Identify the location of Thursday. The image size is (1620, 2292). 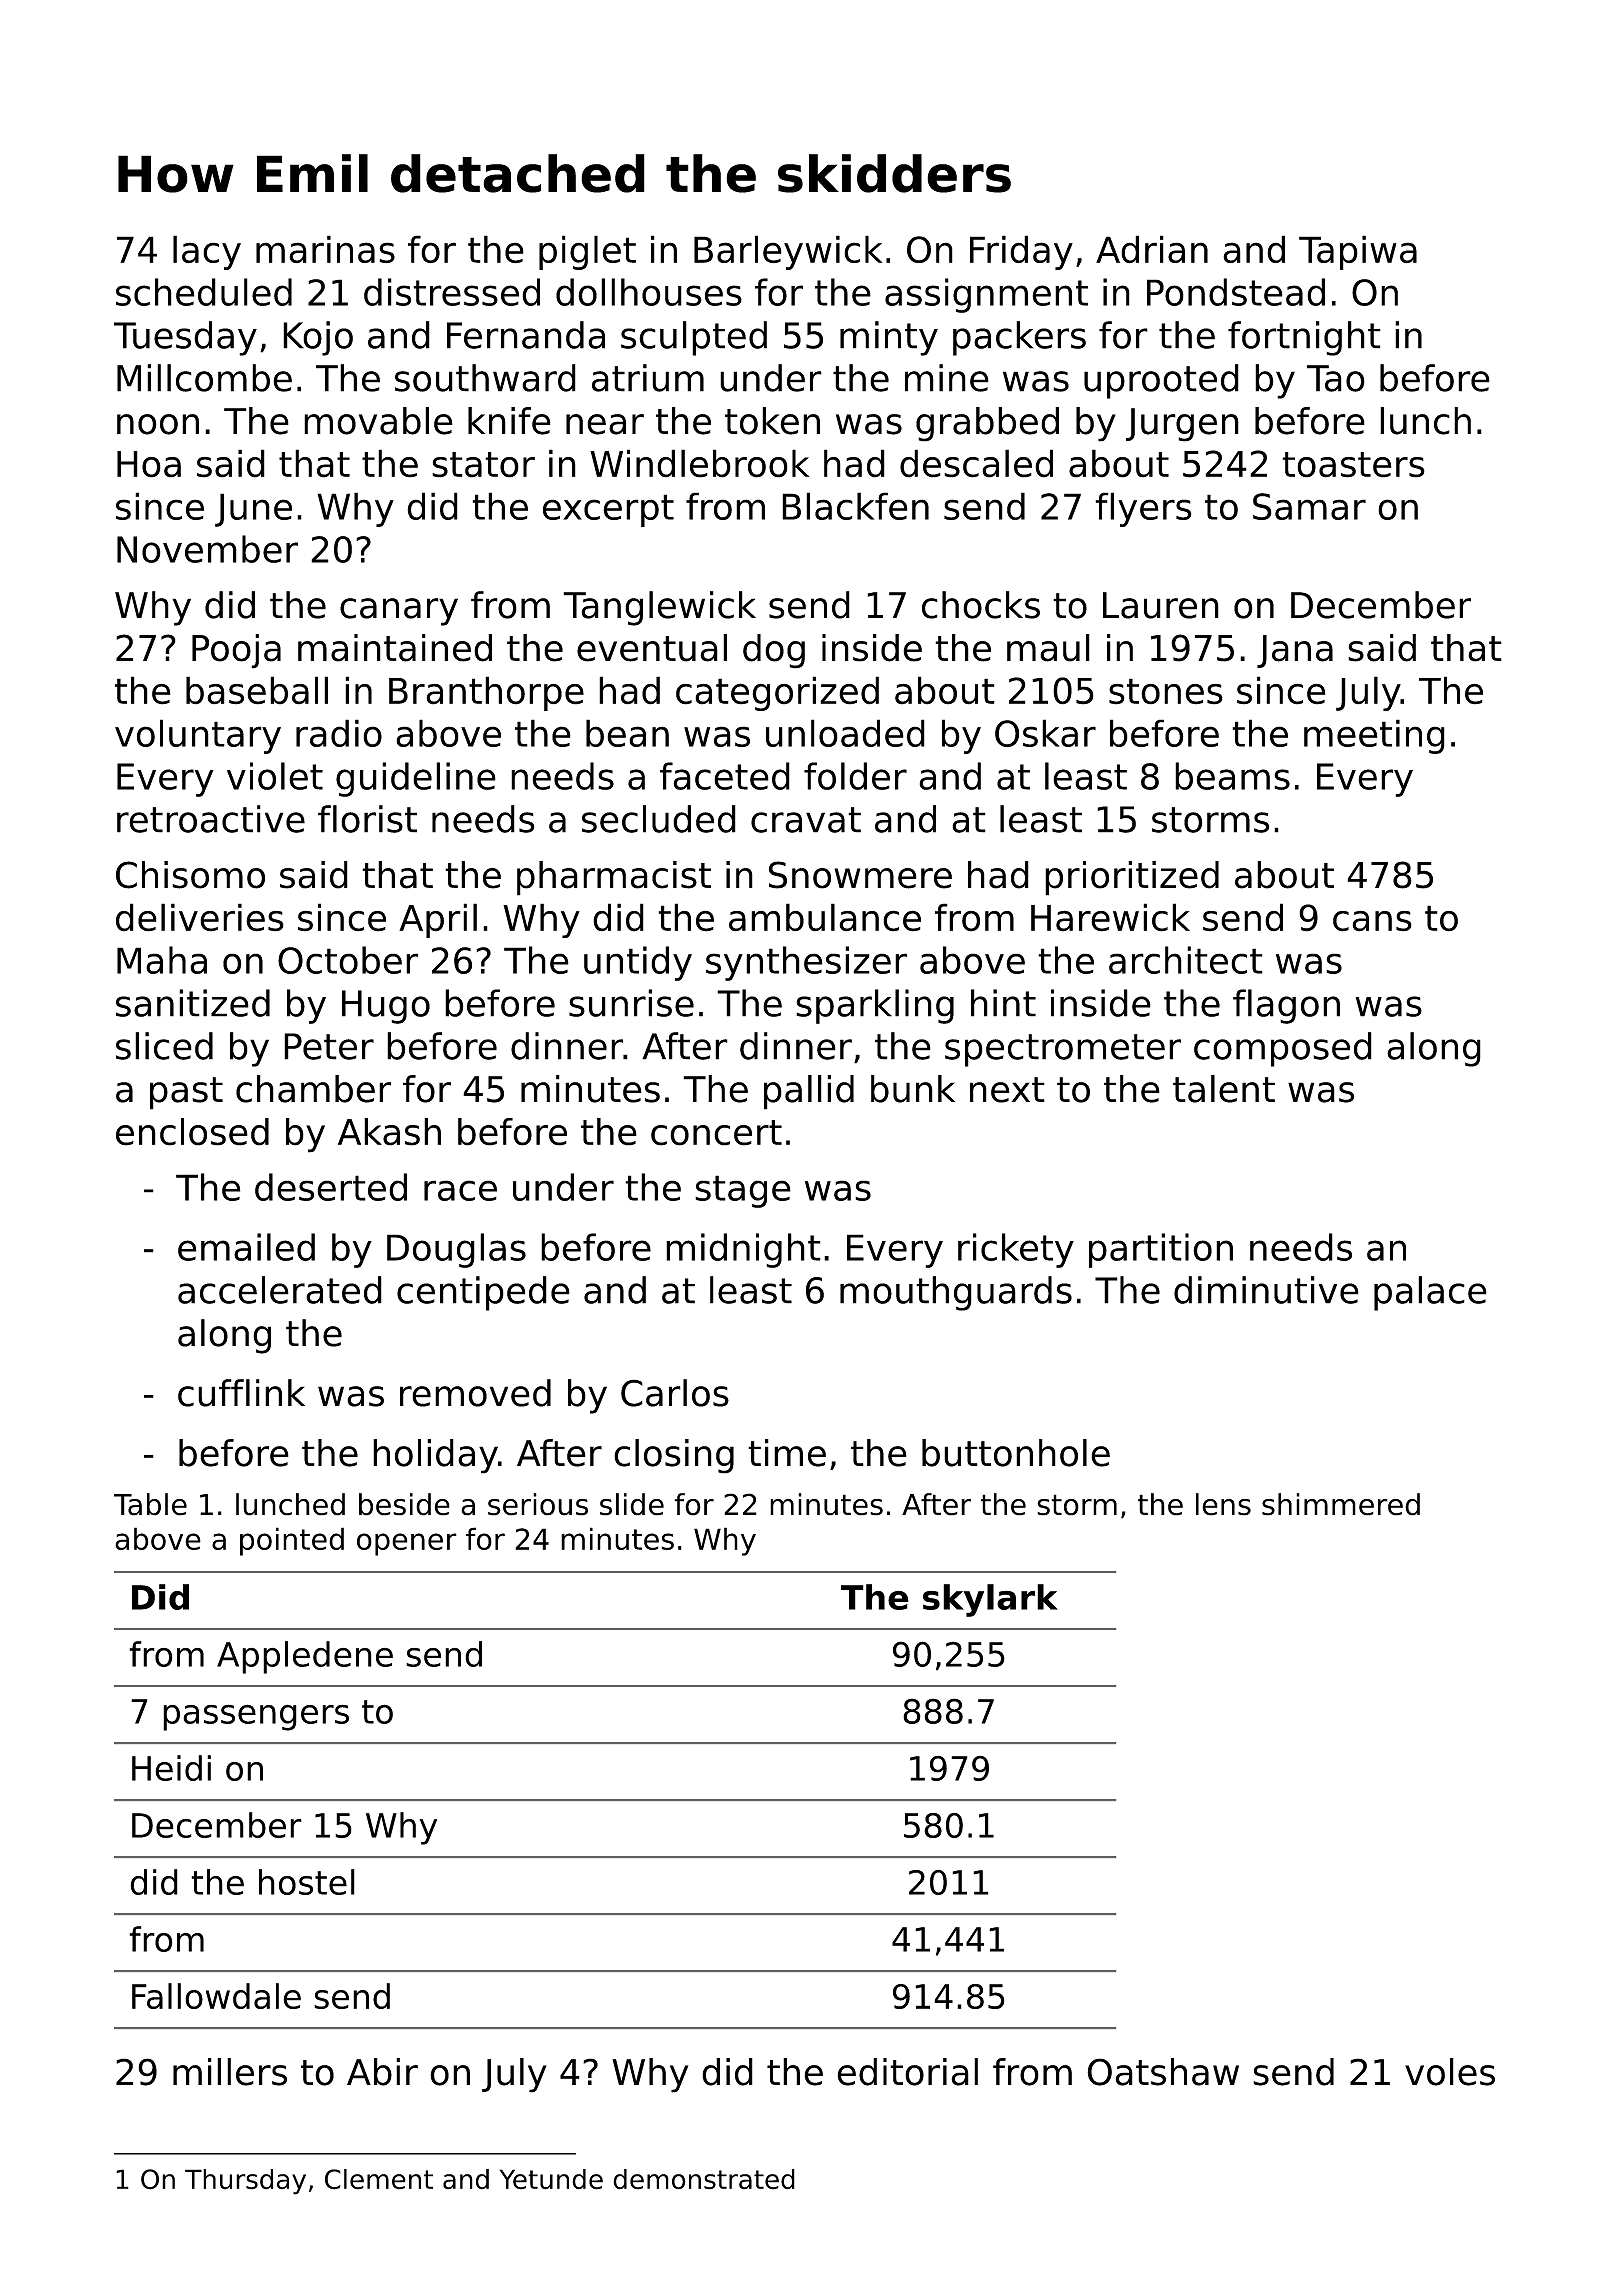
(245, 2182).
